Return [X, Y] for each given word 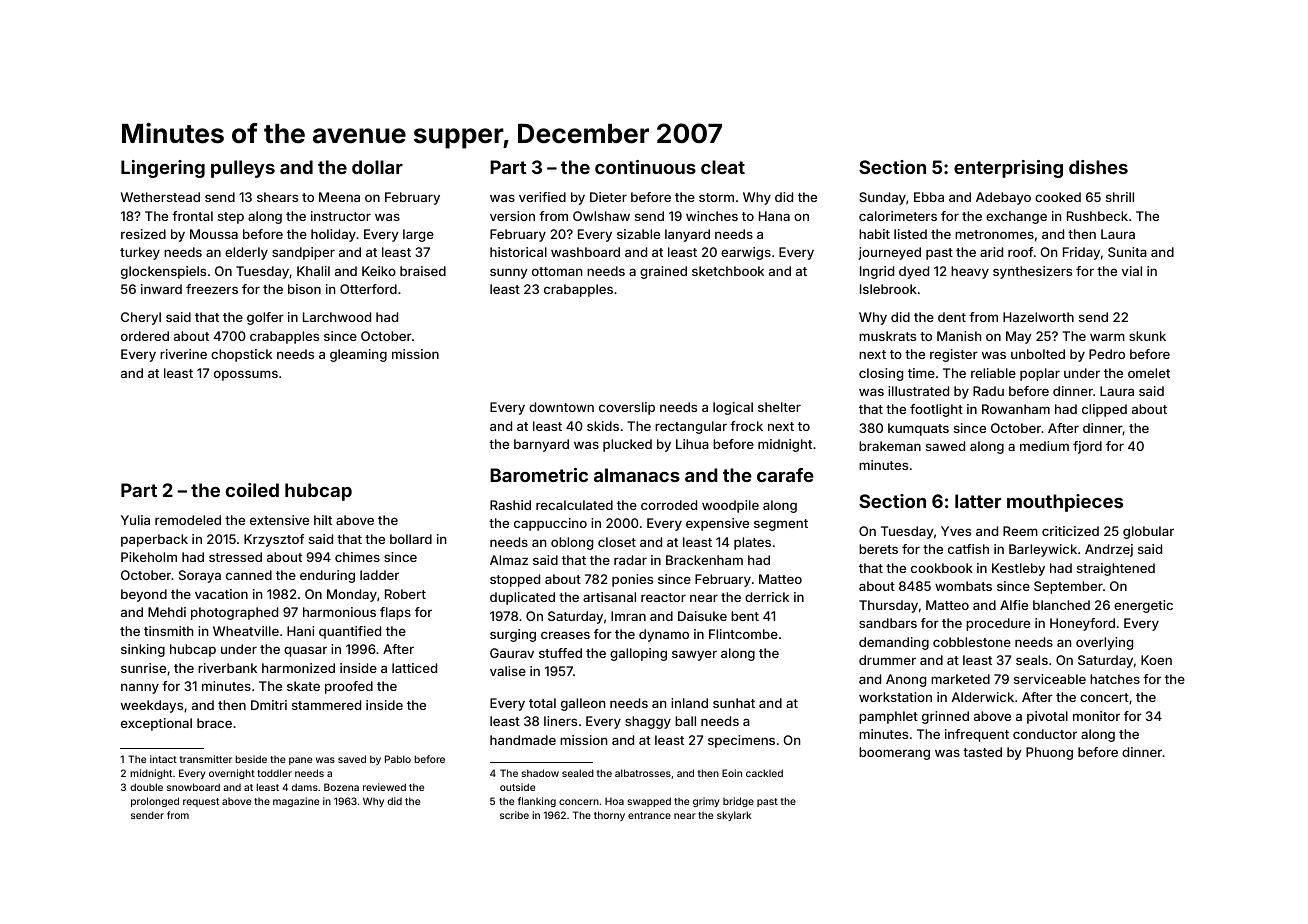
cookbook [942, 568]
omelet [1149, 373]
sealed [578, 773]
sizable [638, 234]
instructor [341, 216]
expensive [717, 524]
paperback [154, 540]
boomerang [894, 753]
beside [251, 759]
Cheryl [141, 318]
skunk [1147, 336]
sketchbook [728, 271]
